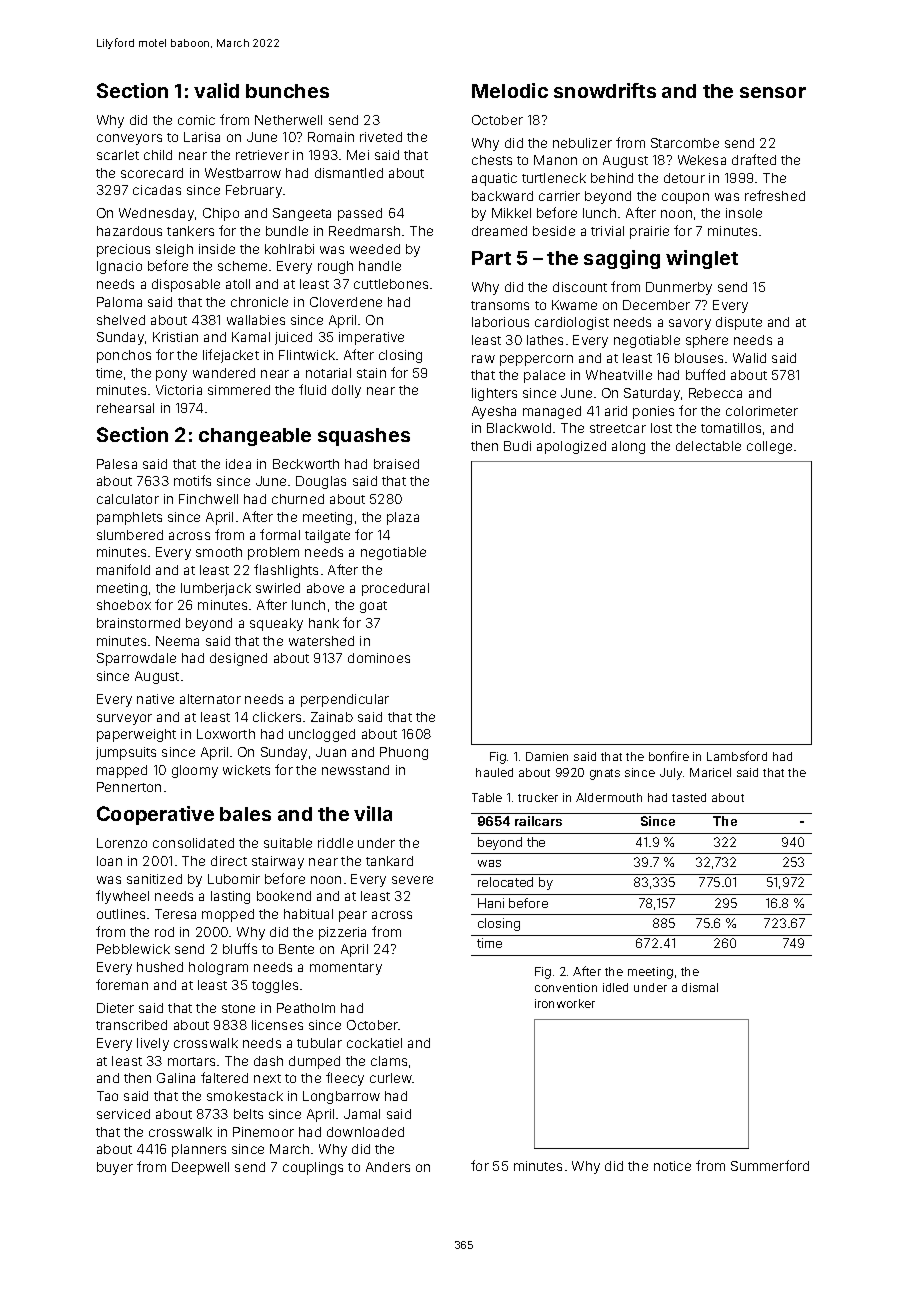  I want to click on cockatiel, so click(374, 1043).
